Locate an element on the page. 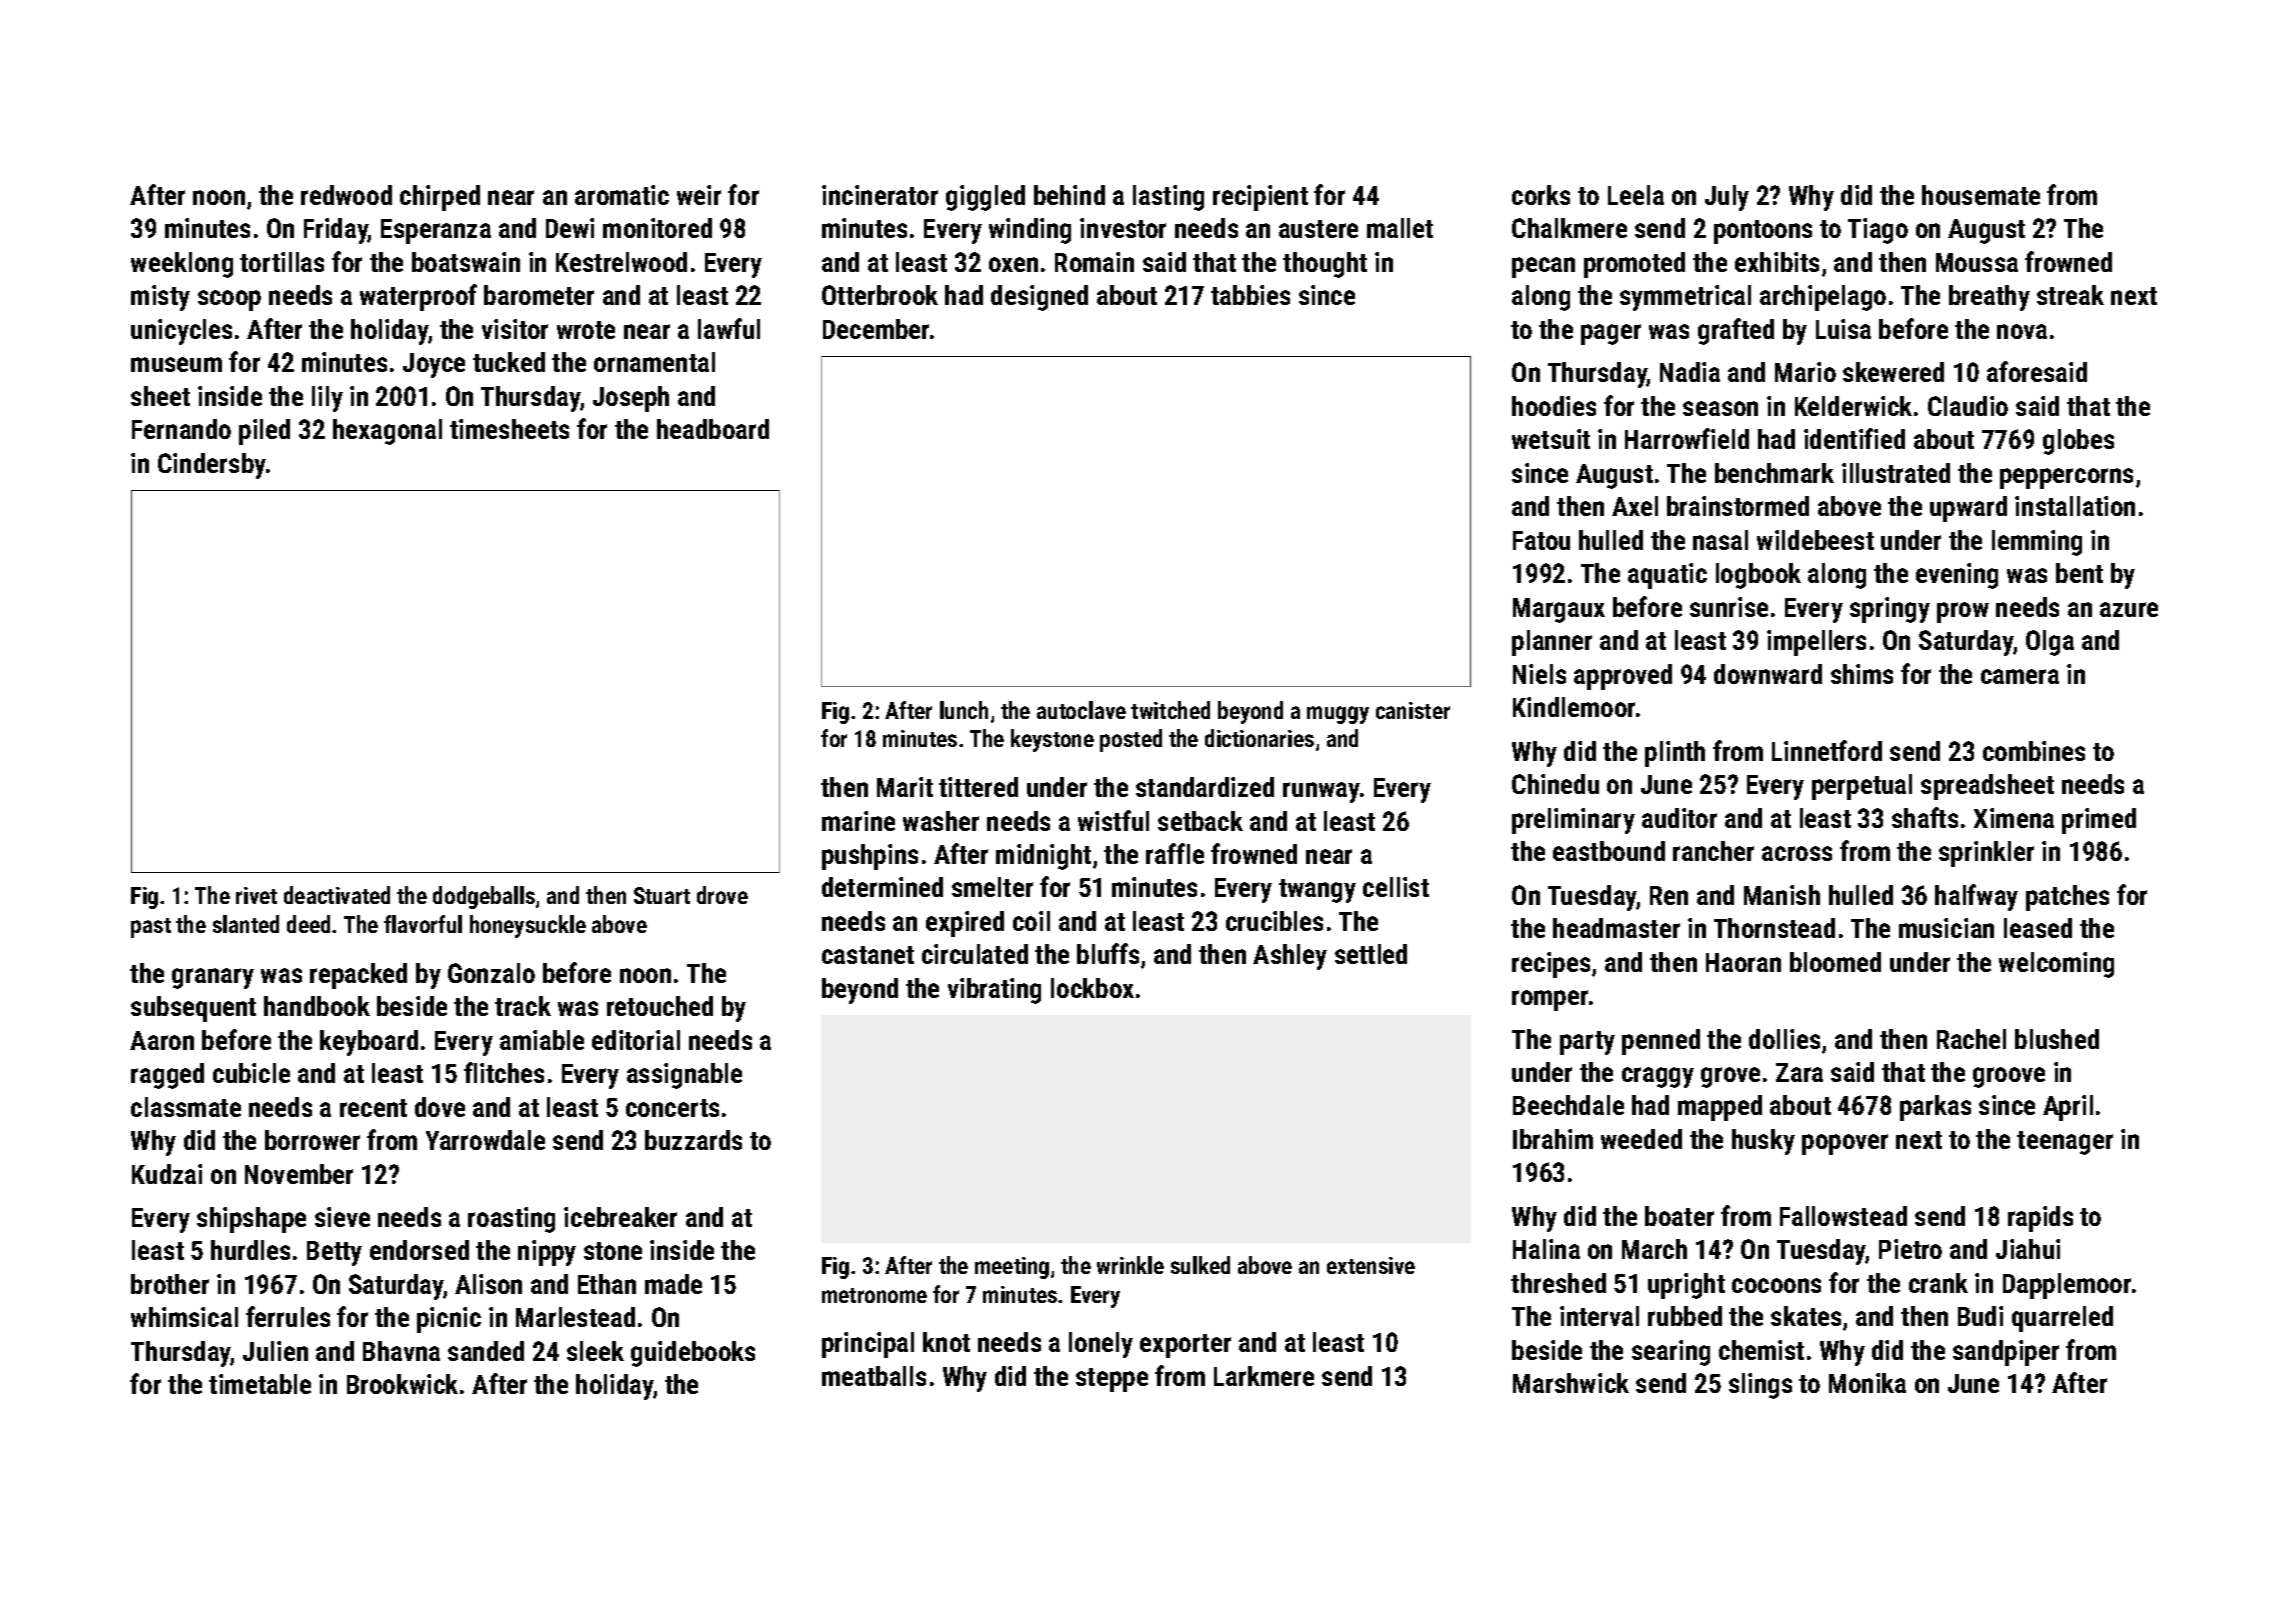 This image has width=2292, height=1620. downward is located at coordinates (1768, 674).
